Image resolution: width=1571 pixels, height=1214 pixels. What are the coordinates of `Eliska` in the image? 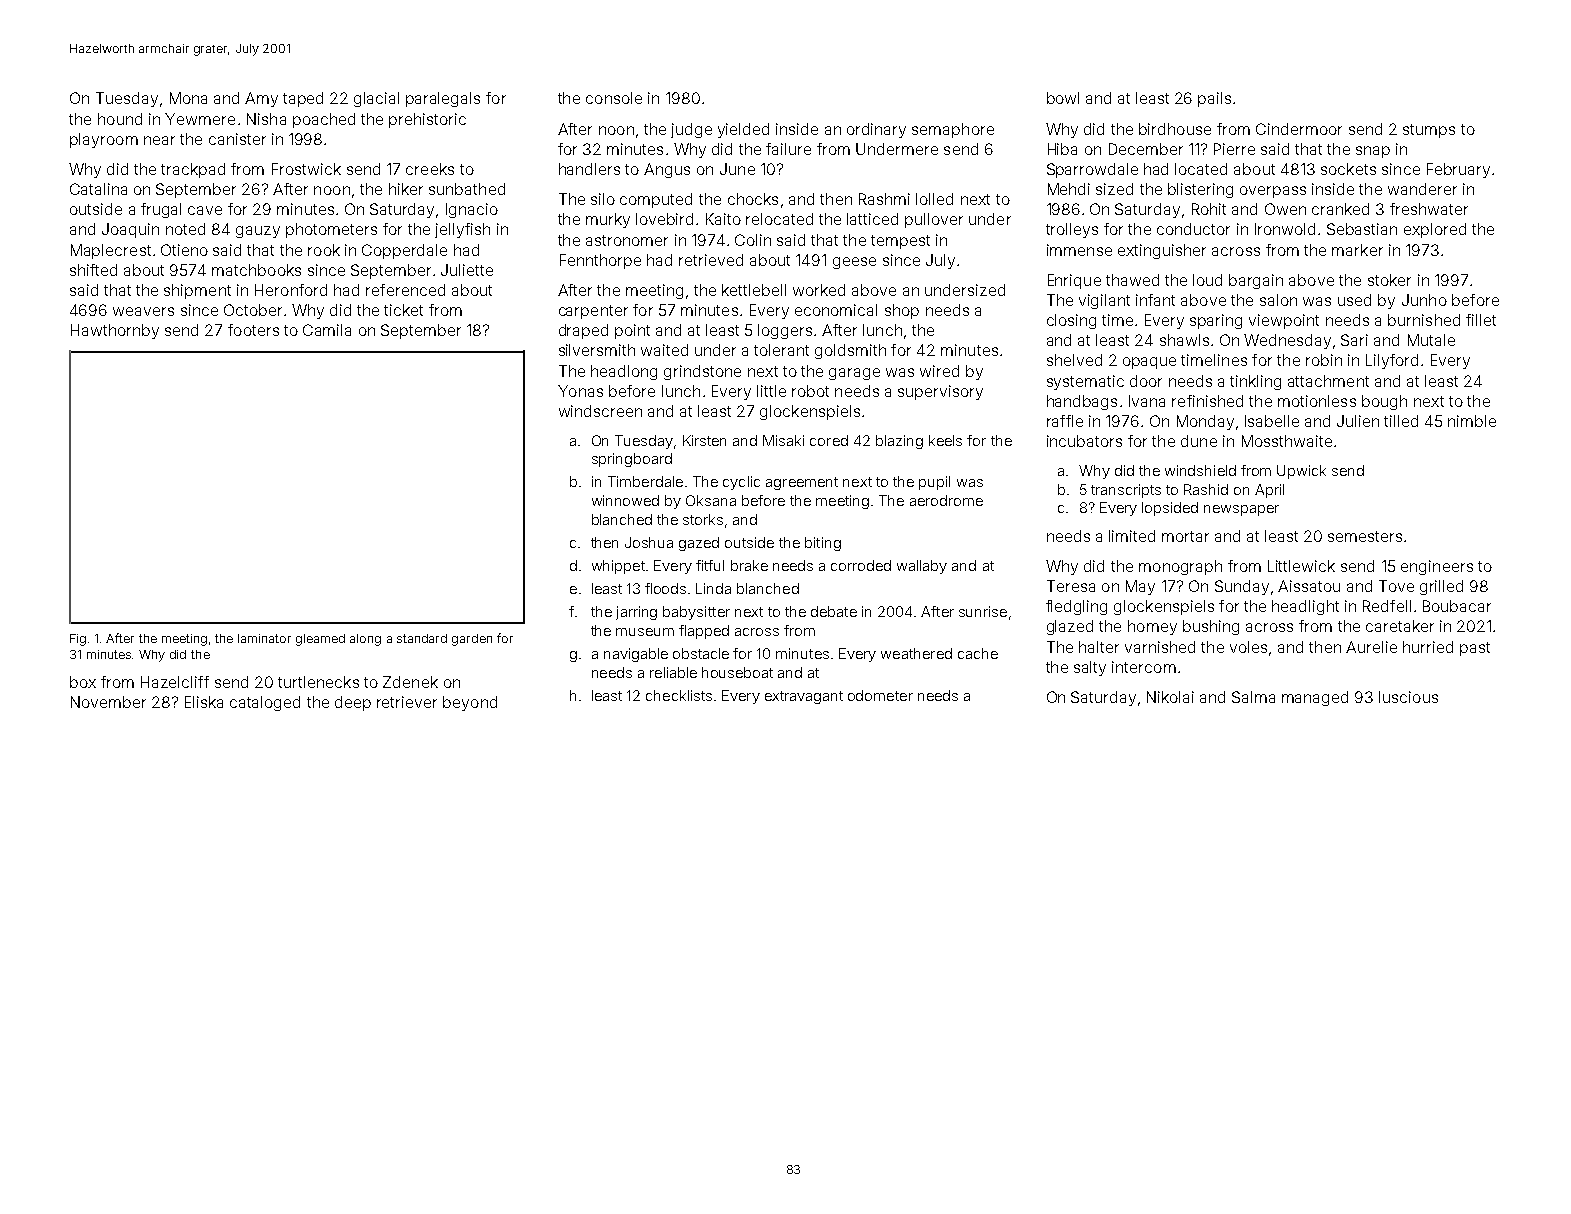 It's located at (204, 702).
